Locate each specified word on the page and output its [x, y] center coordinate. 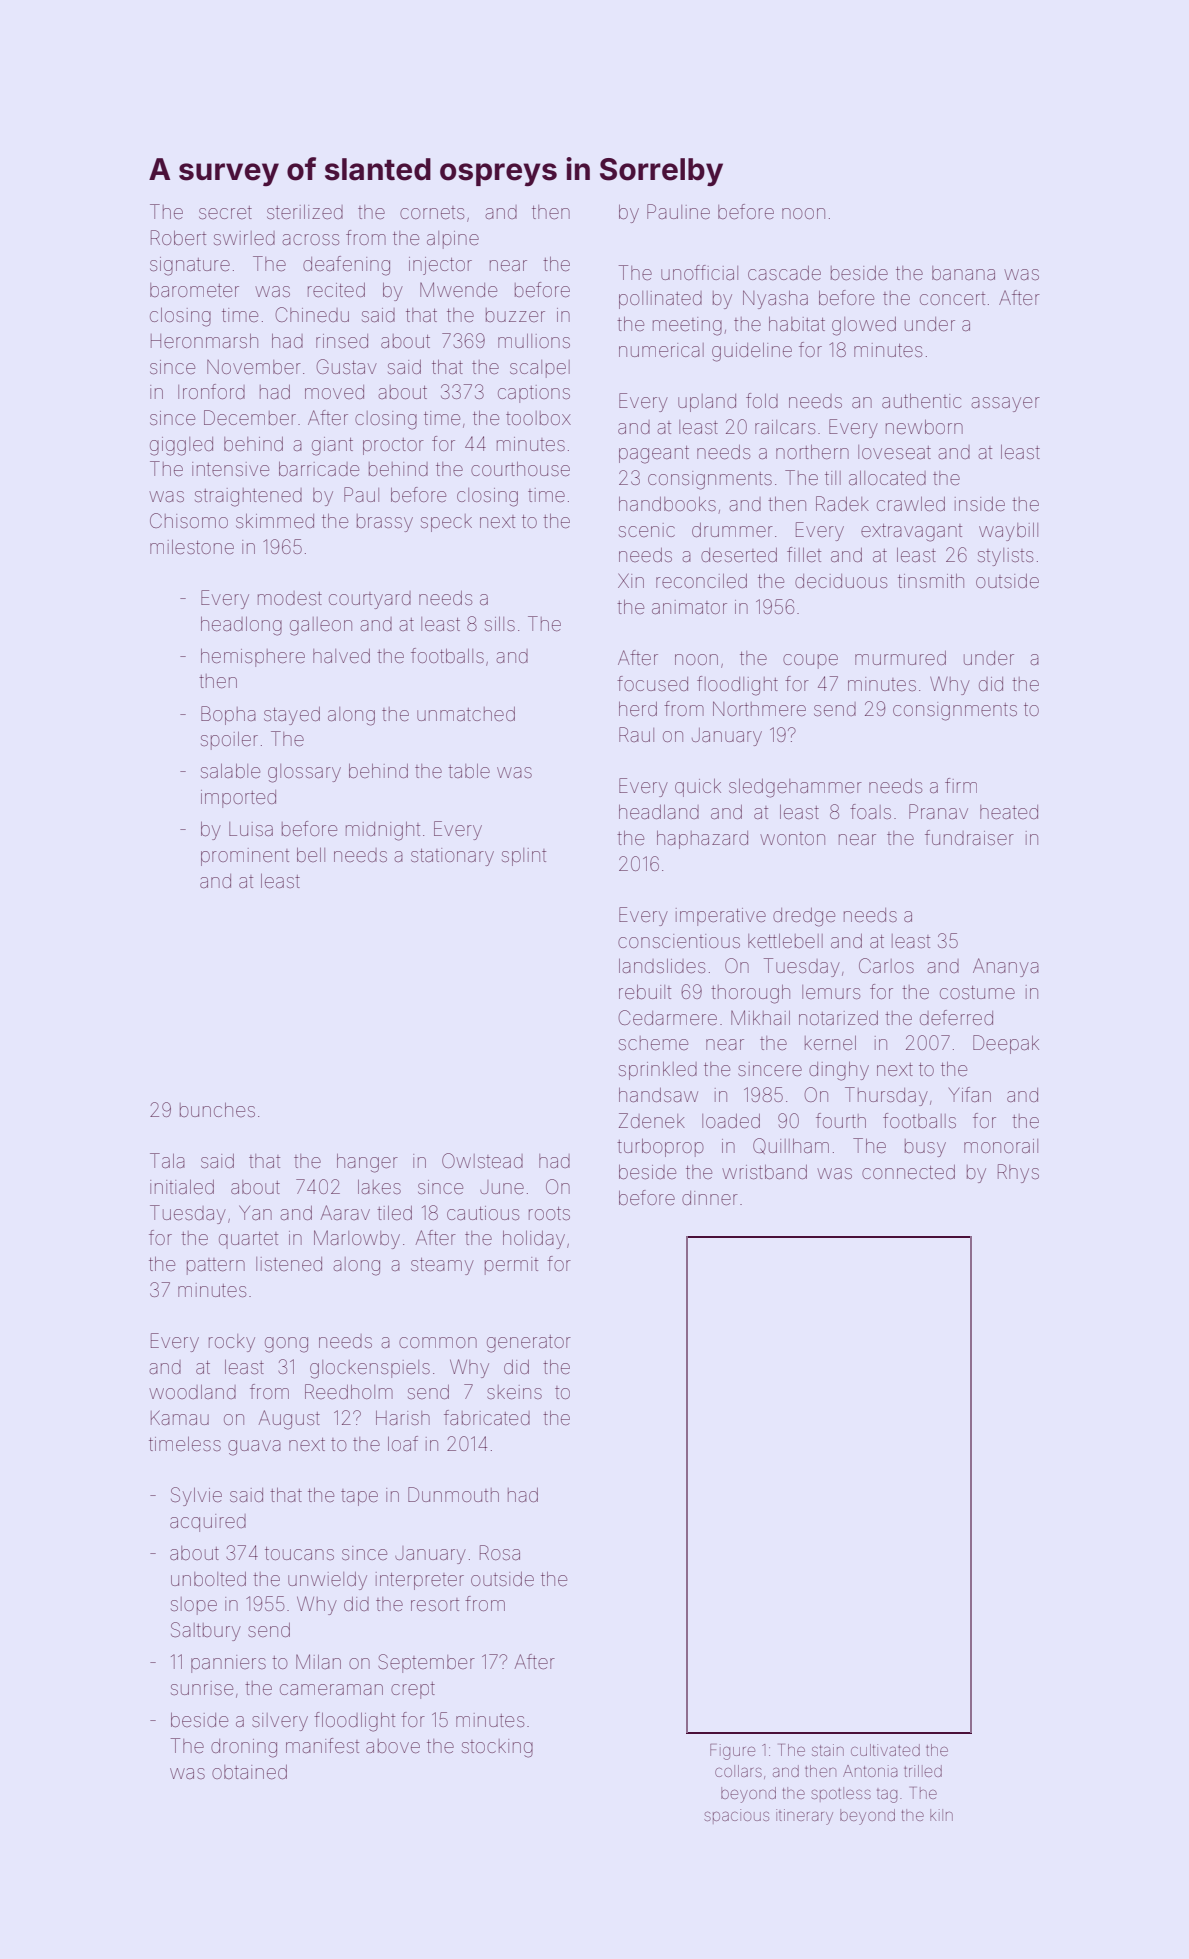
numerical [661, 350]
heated [1009, 812]
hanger [367, 1163]
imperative [721, 917]
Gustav [347, 366]
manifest [322, 1745]
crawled [911, 504]
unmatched [466, 714]
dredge [804, 917]
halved [341, 656]
